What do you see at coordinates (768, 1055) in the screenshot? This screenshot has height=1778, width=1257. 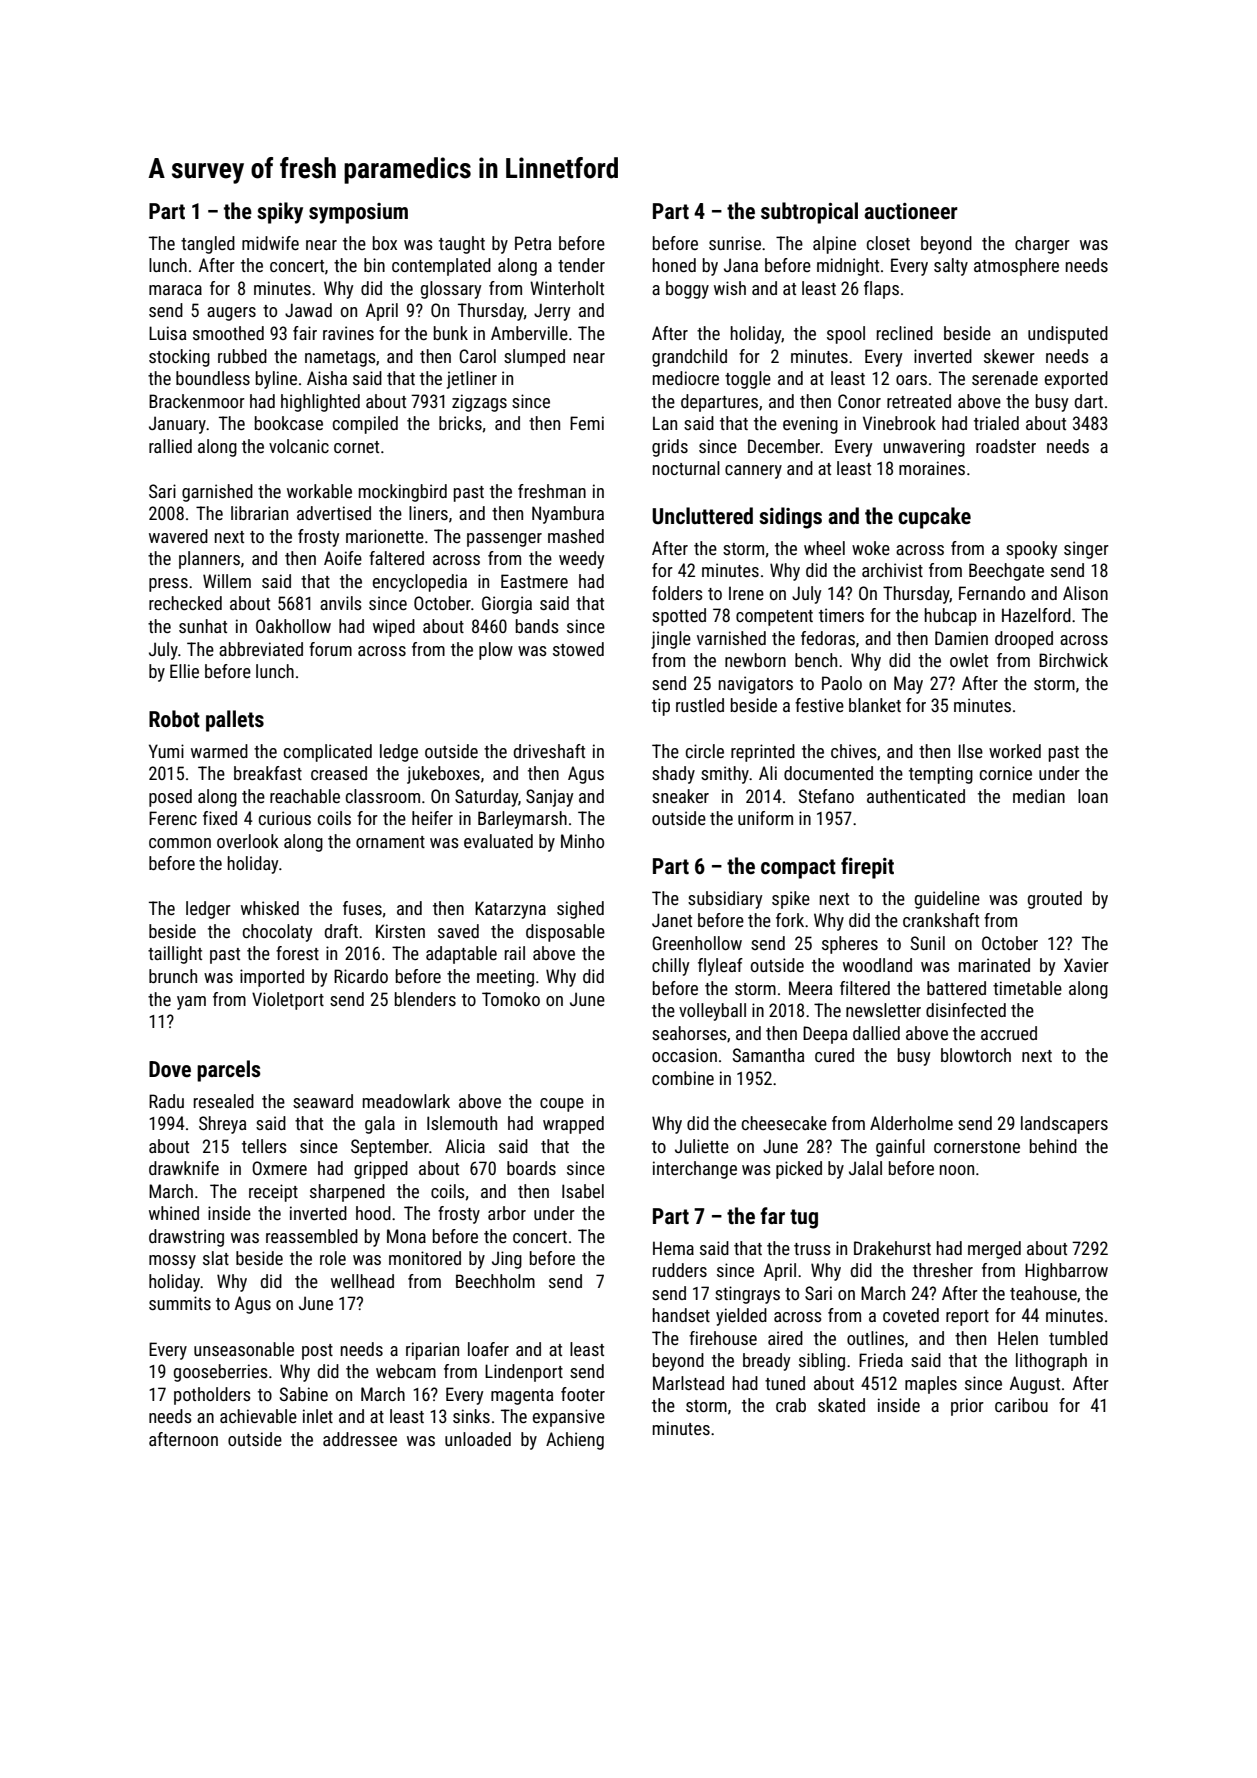 I see `Samantha` at bounding box center [768, 1055].
